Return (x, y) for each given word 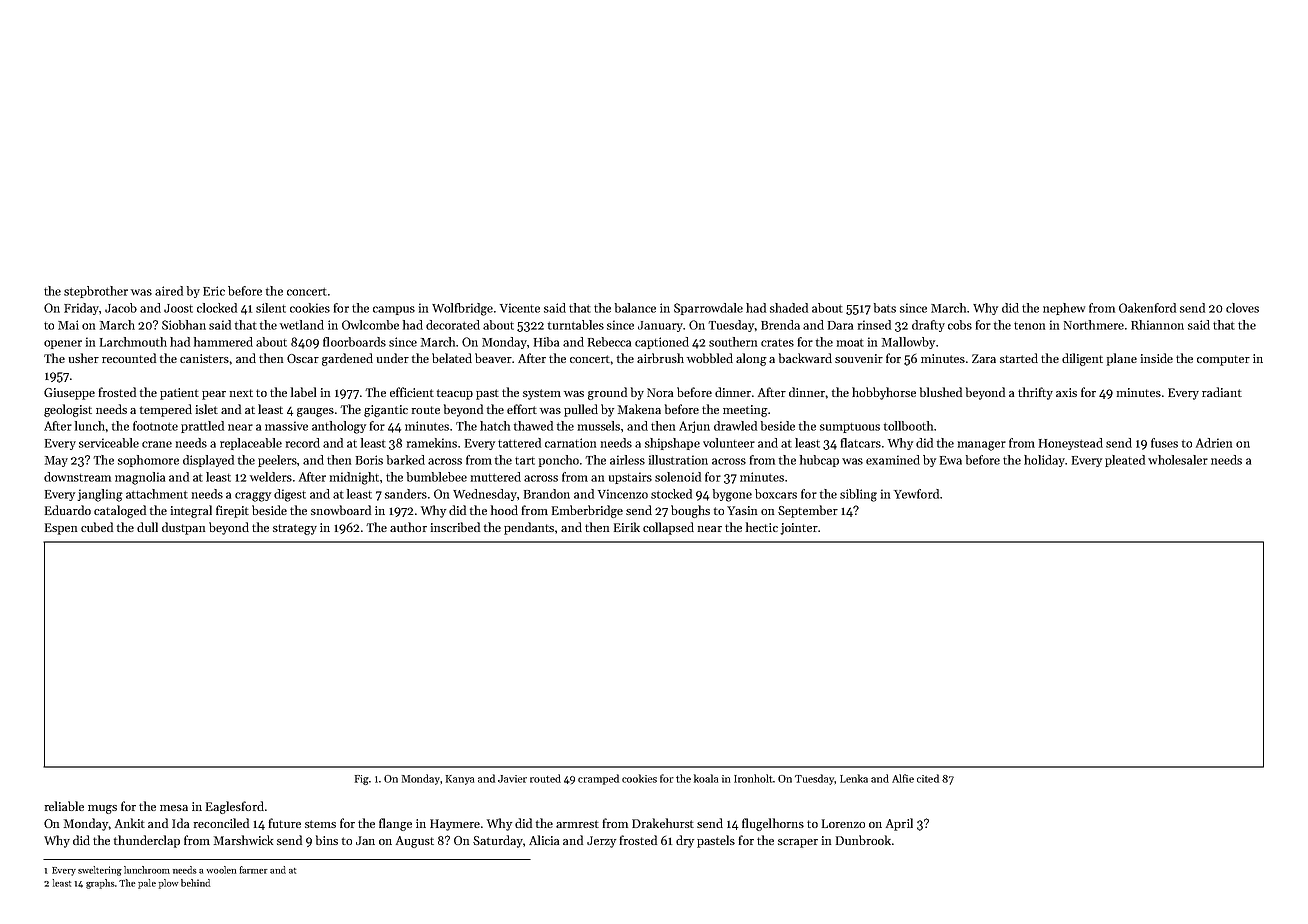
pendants (529, 528)
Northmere (1094, 325)
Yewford (916, 494)
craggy (253, 497)
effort (522, 409)
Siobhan (184, 325)
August (415, 842)
